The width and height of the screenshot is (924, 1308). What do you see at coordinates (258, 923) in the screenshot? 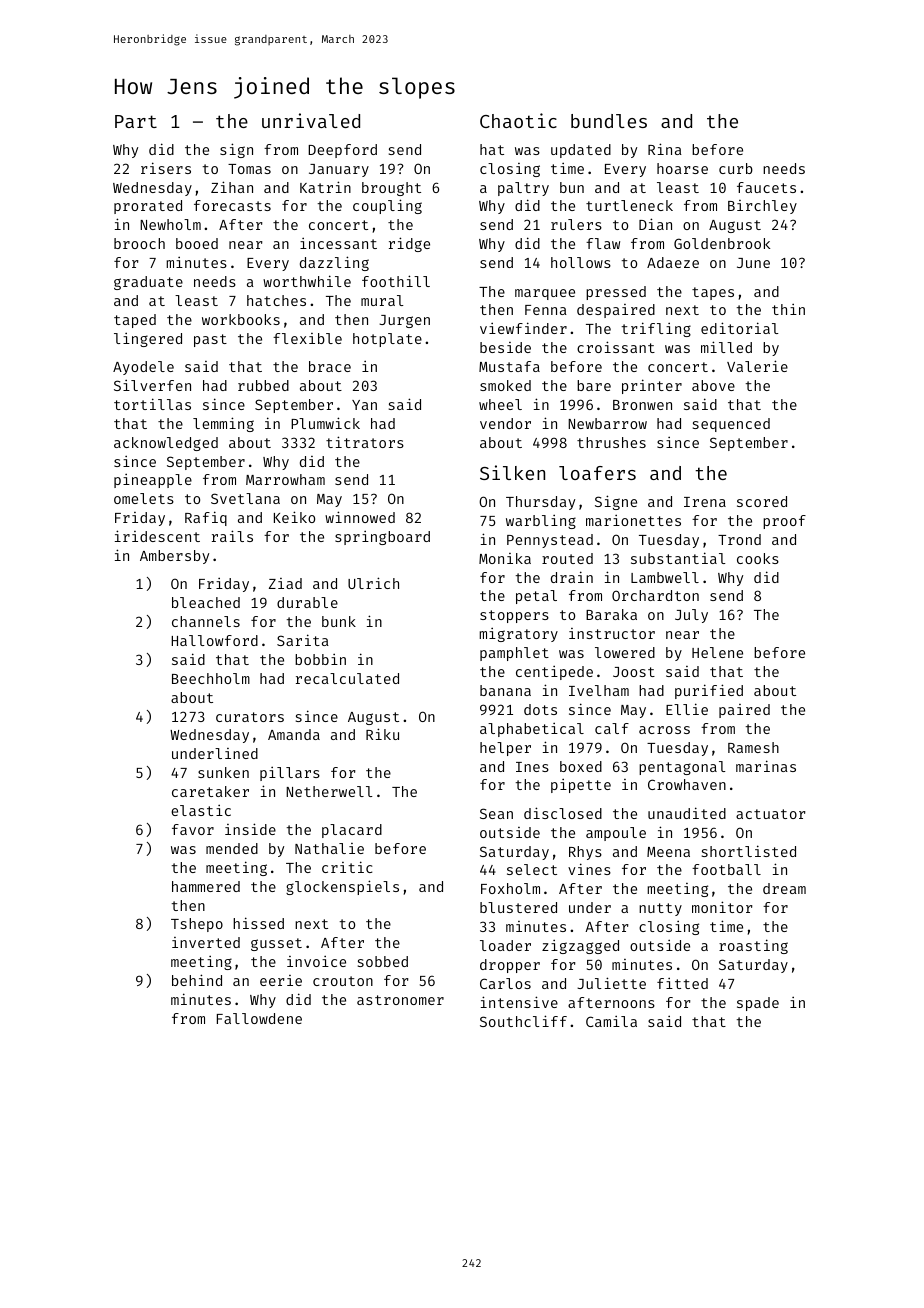
I see `hissed` at bounding box center [258, 923].
